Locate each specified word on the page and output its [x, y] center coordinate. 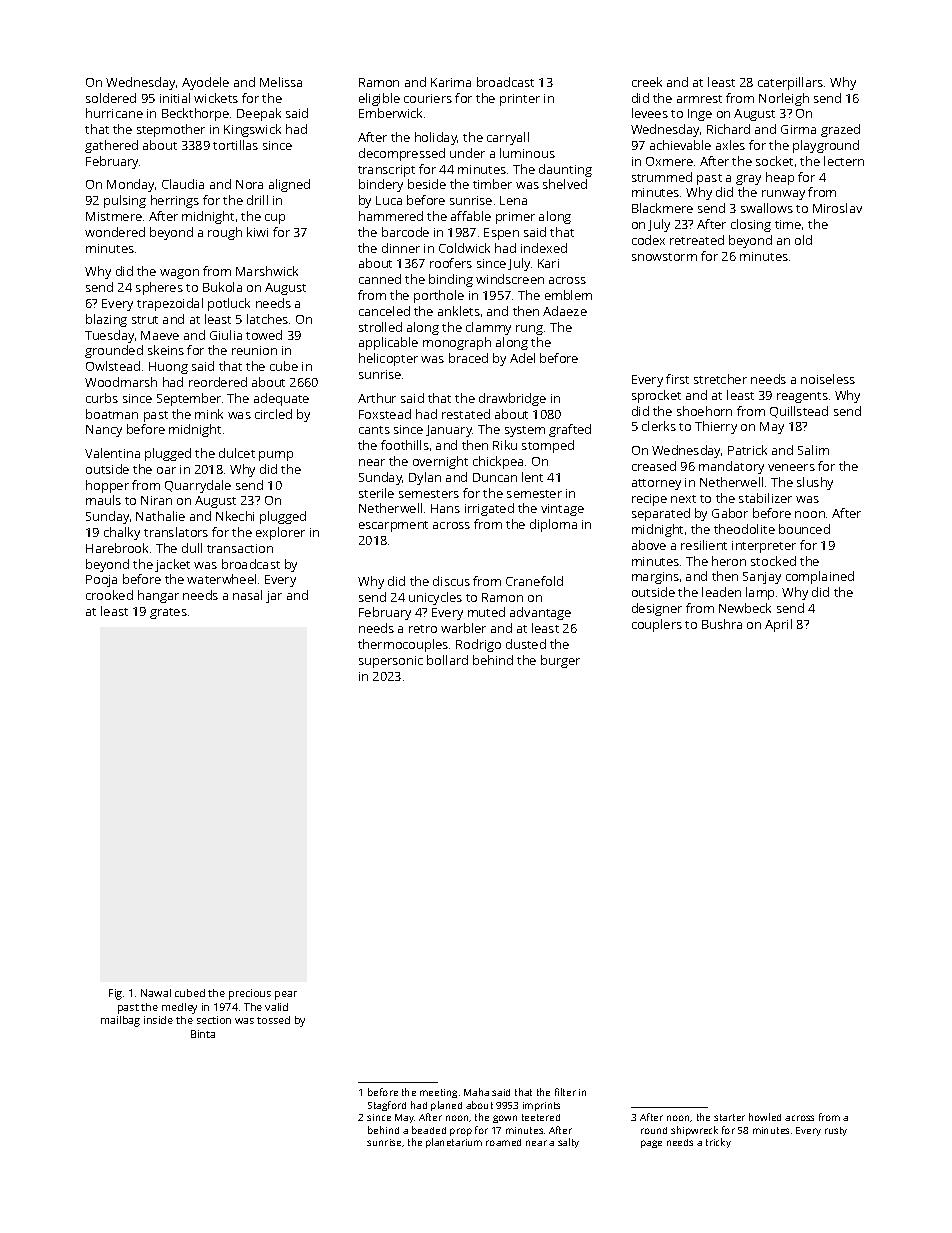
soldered [111, 98]
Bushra [722, 624]
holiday [436, 138]
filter [565, 1092]
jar [274, 597]
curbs [102, 398]
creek [647, 82]
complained [820, 577]
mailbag [120, 1021]
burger [560, 661]
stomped [548, 446]
